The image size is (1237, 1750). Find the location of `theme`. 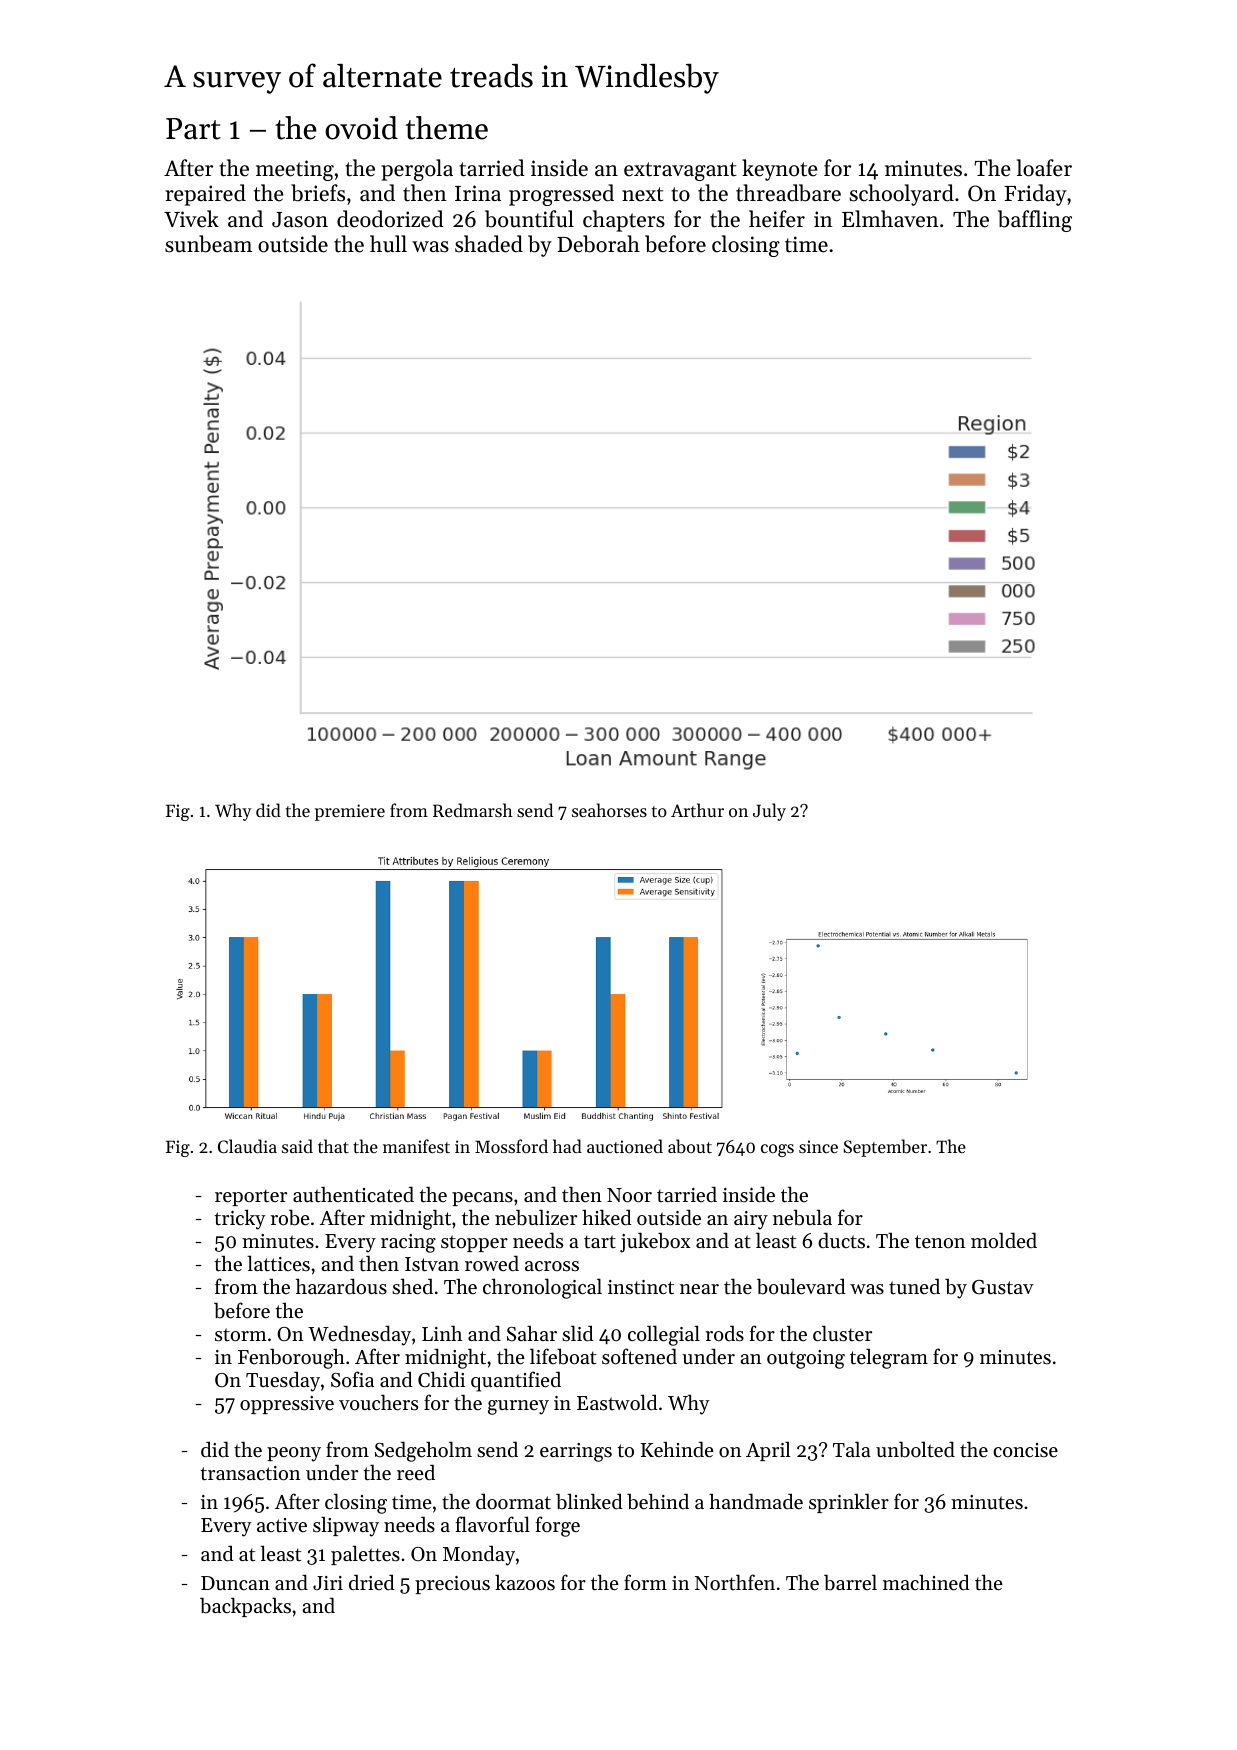

theme is located at coordinates (447, 128).
